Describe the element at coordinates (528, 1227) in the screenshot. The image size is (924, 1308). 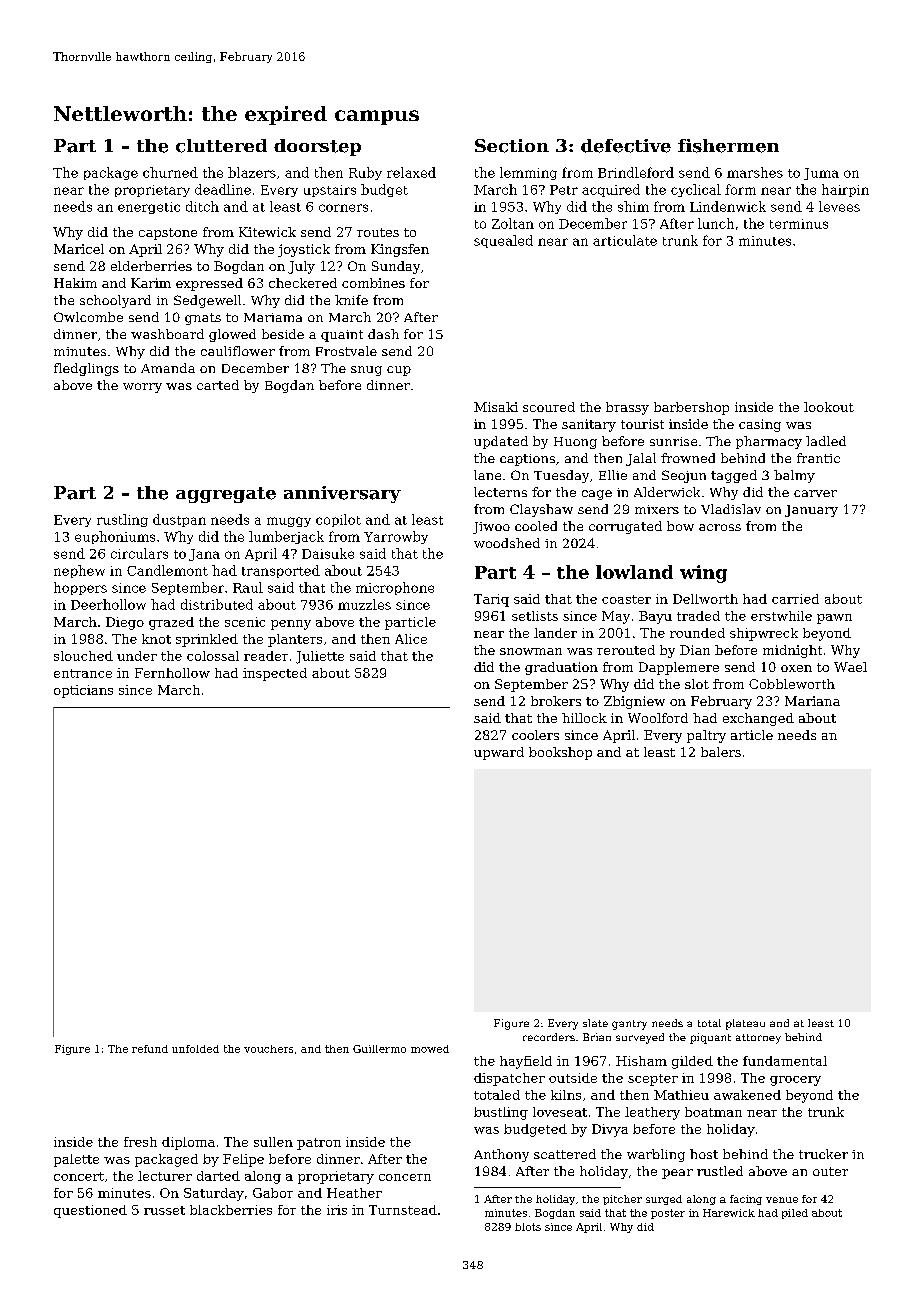
I see `blots` at that location.
